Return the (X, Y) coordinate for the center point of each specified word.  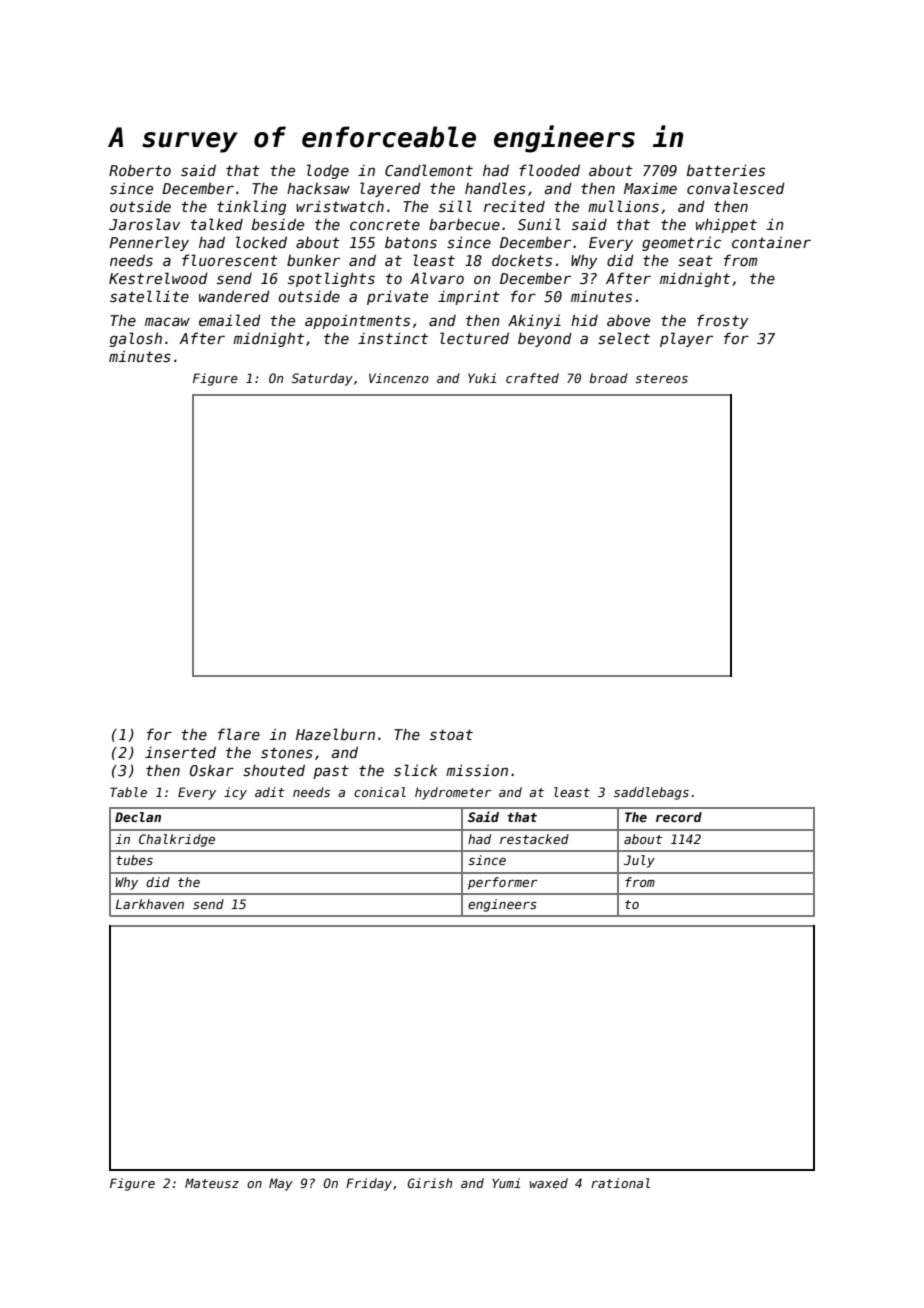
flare (239, 734)
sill (455, 206)
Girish (429, 1183)
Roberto (140, 170)
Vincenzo (399, 378)
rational (620, 1183)
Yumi (506, 1183)
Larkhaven (150, 904)
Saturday (322, 379)
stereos (661, 378)
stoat (451, 734)
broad (608, 378)
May (281, 1184)
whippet (726, 225)
